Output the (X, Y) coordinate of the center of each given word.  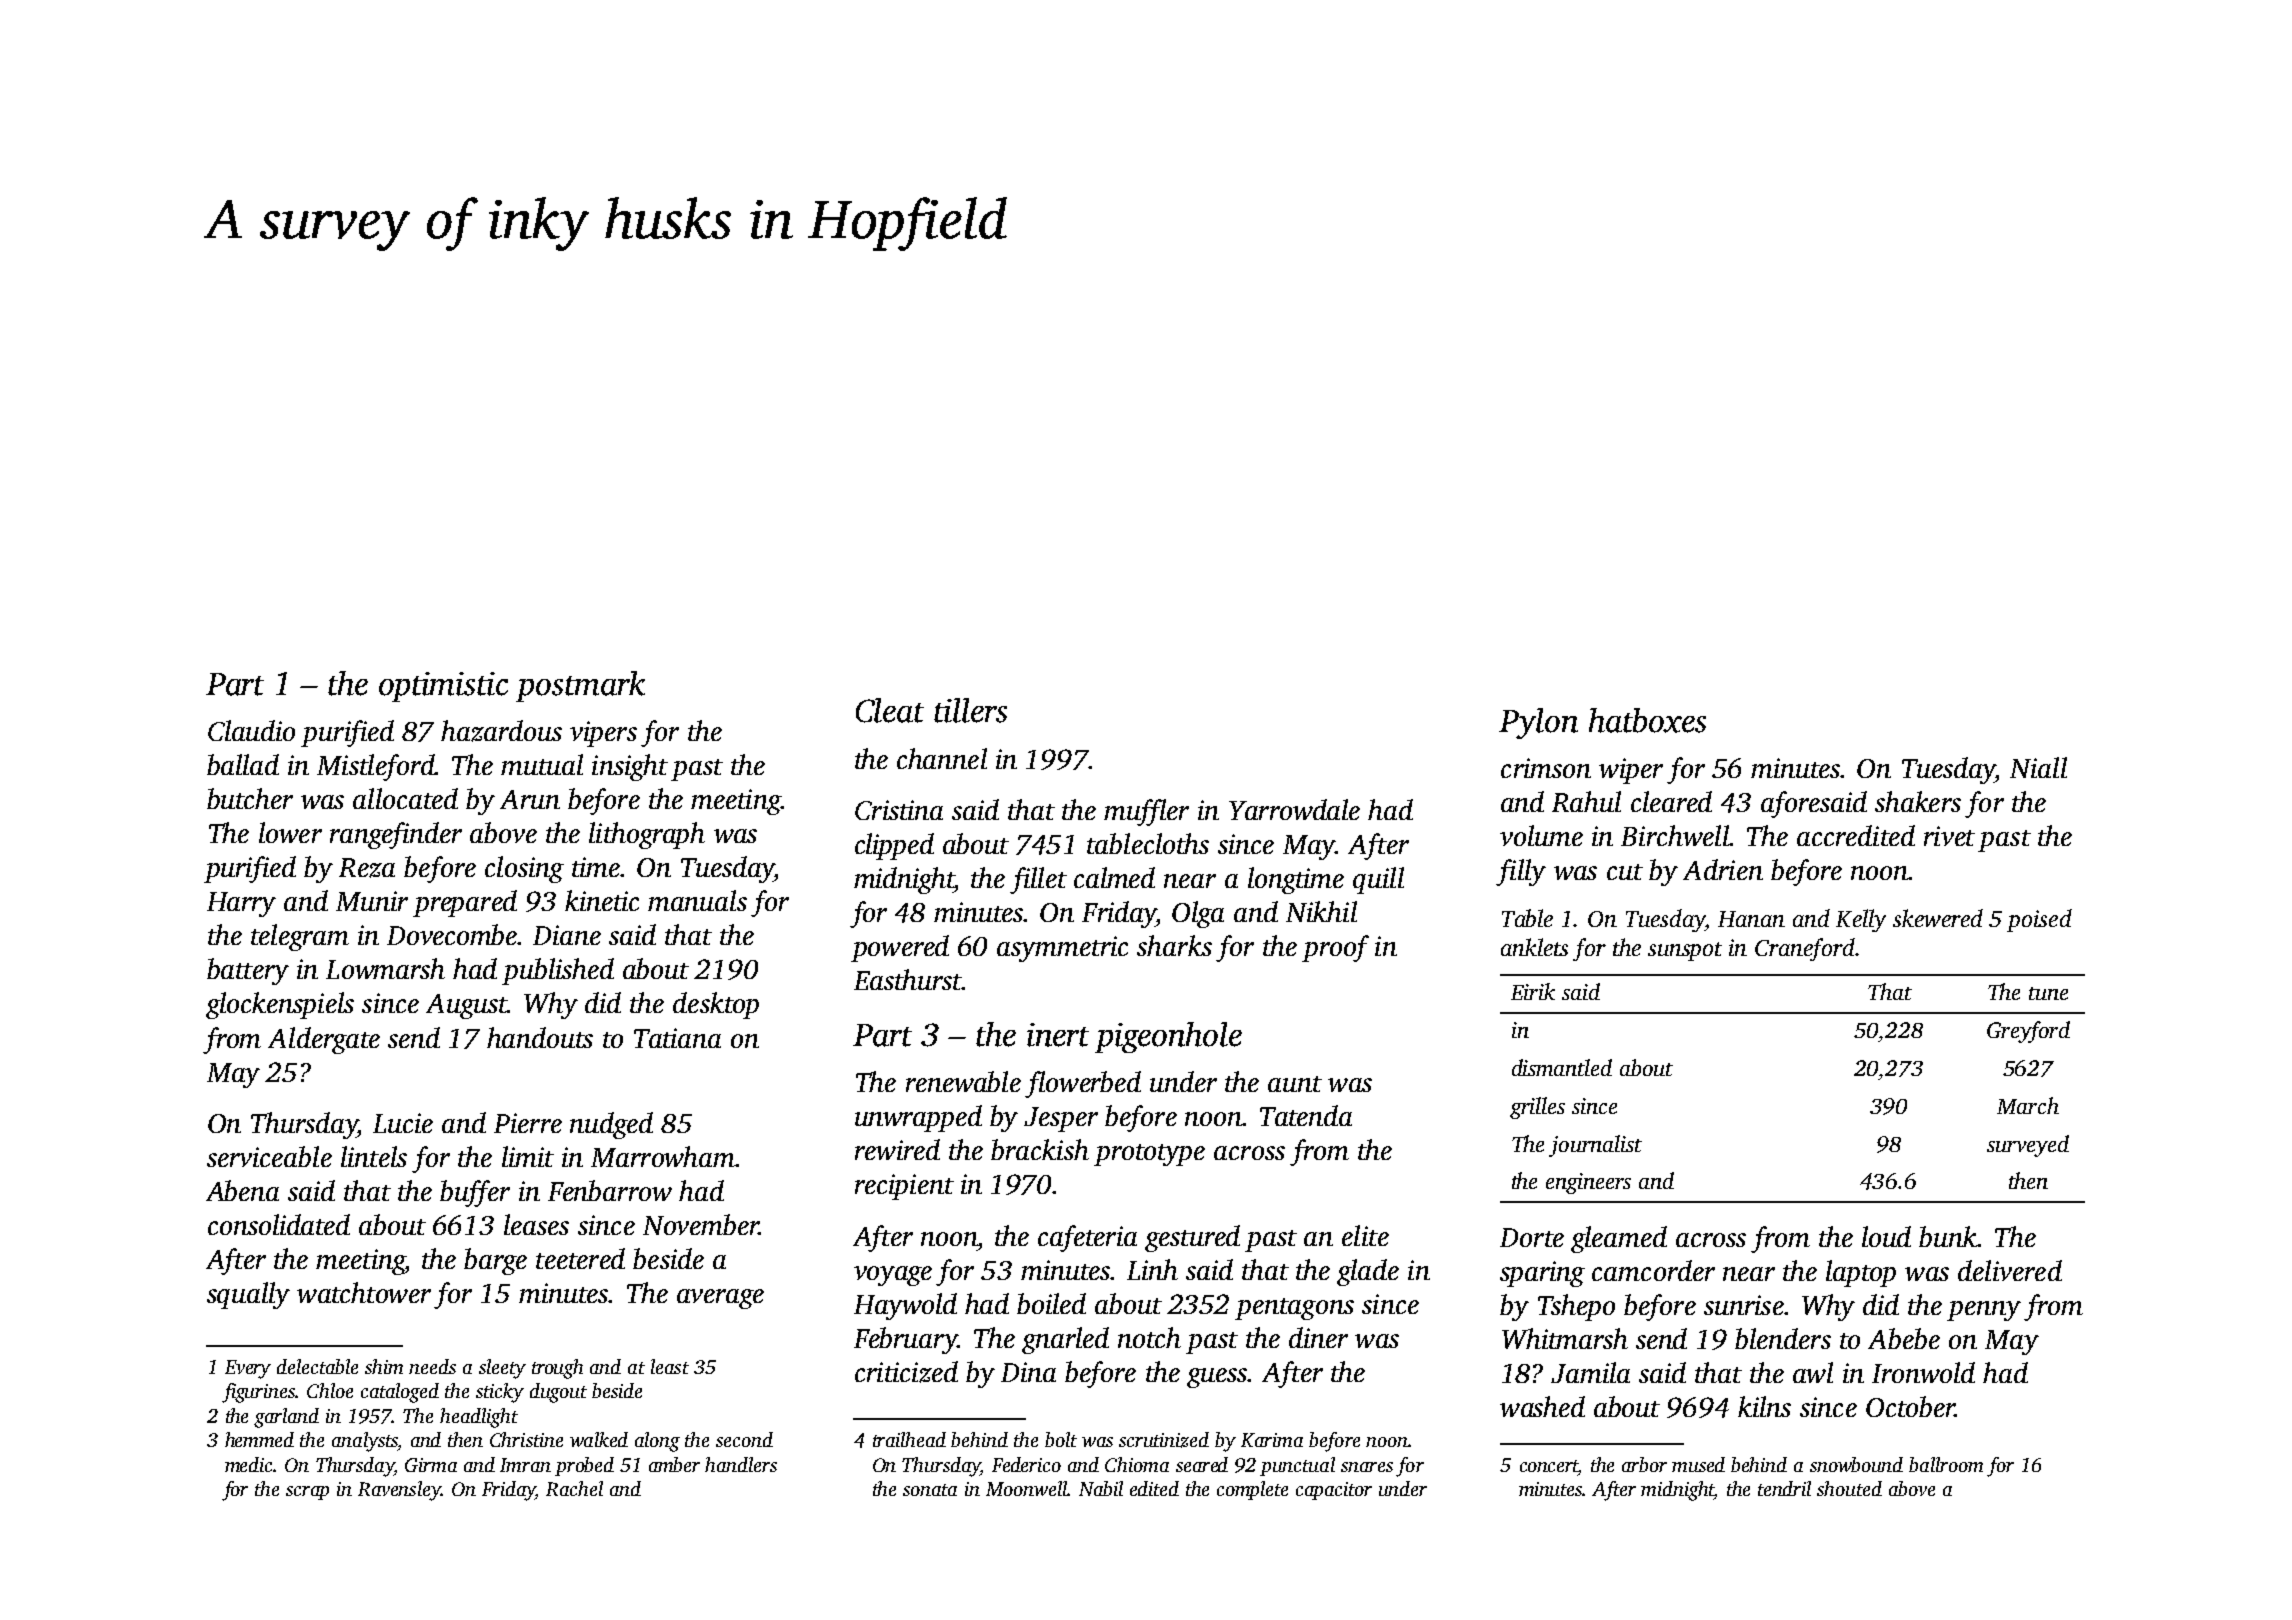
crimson (1546, 768)
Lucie (403, 1123)
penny (1984, 1311)
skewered (1938, 918)
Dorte (1532, 1237)
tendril (1784, 1488)
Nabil (1101, 1488)
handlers (741, 1464)
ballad (243, 764)
